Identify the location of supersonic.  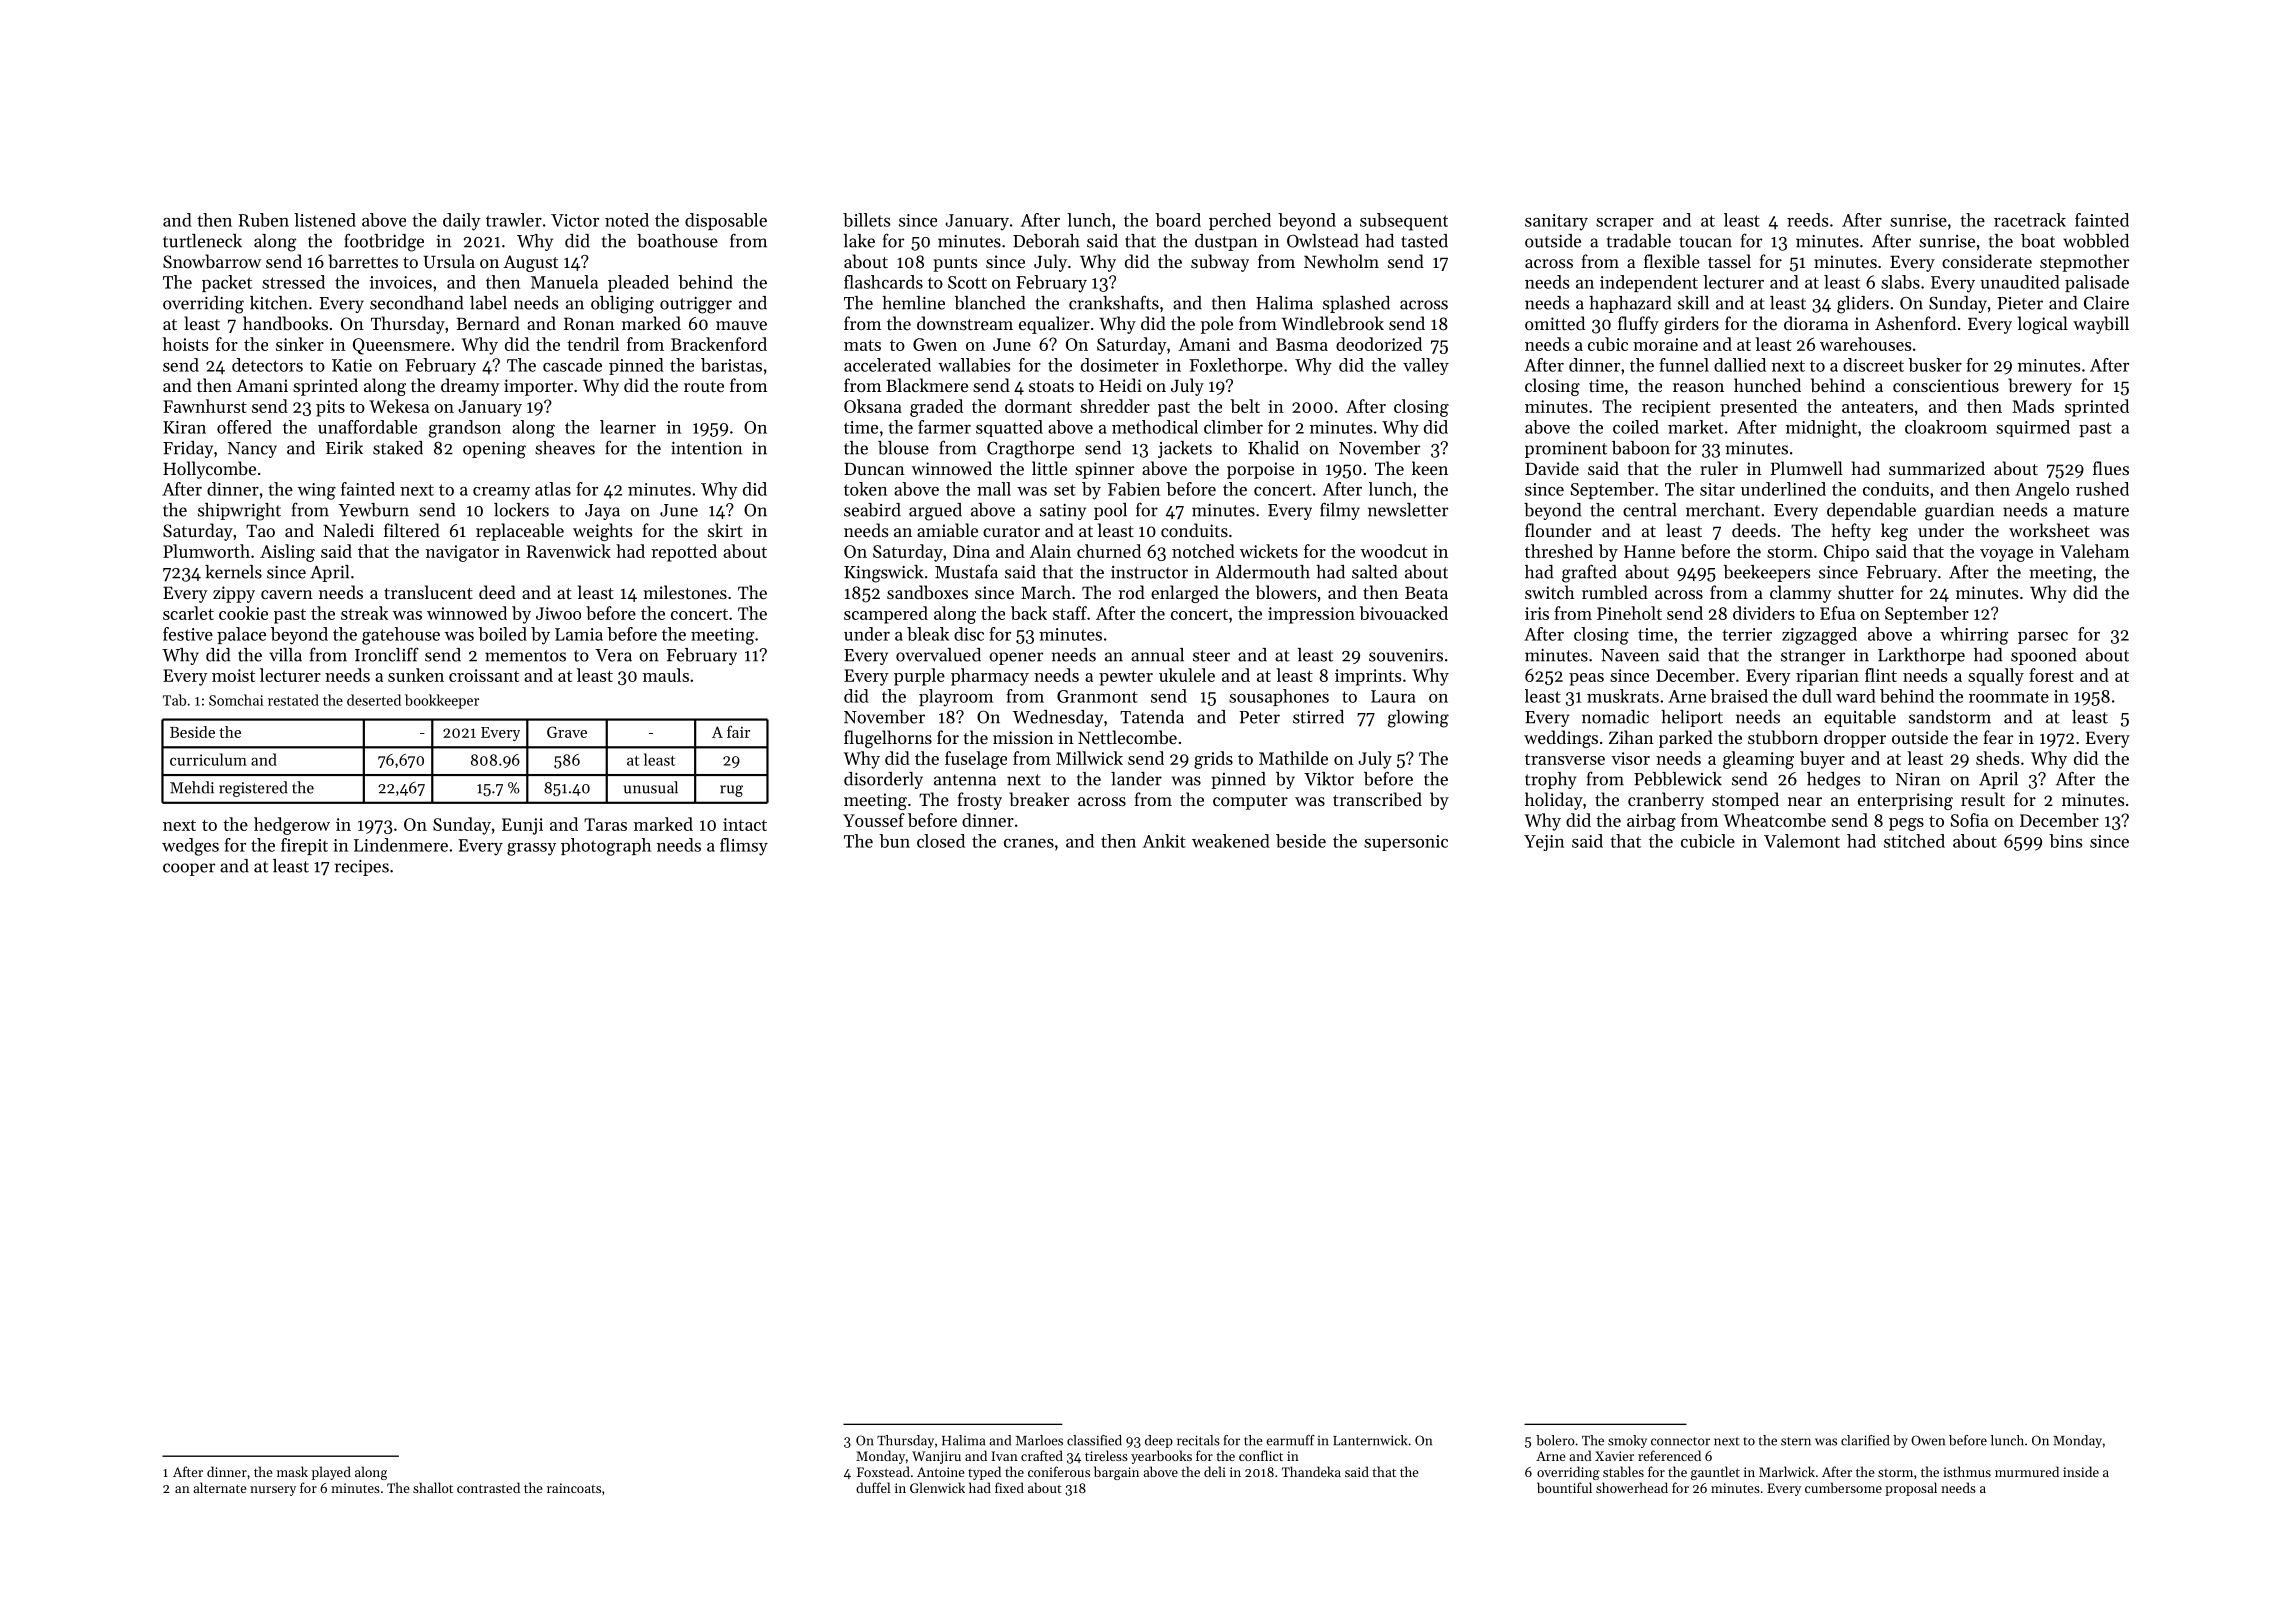
(1406, 843).
